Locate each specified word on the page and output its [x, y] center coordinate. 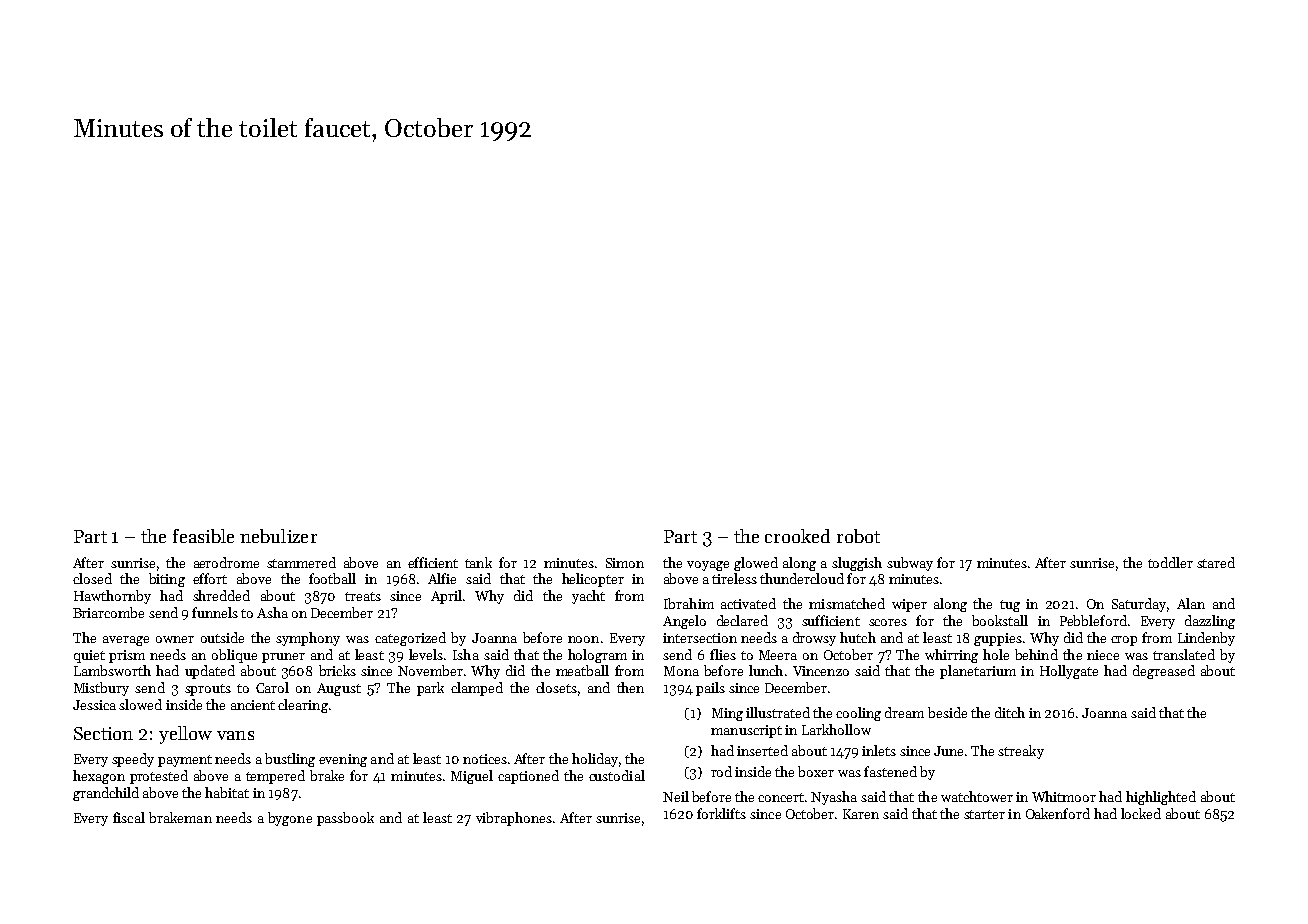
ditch [1010, 712]
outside [222, 637]
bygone [290, 819]
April [446, 597]
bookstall [1000, 620]
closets [556, 687]
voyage [708, 566]
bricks [337, 670]
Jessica [94, 705]
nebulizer [278, 536]
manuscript [746, 731]
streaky [1021, 752]
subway [910, 564]
